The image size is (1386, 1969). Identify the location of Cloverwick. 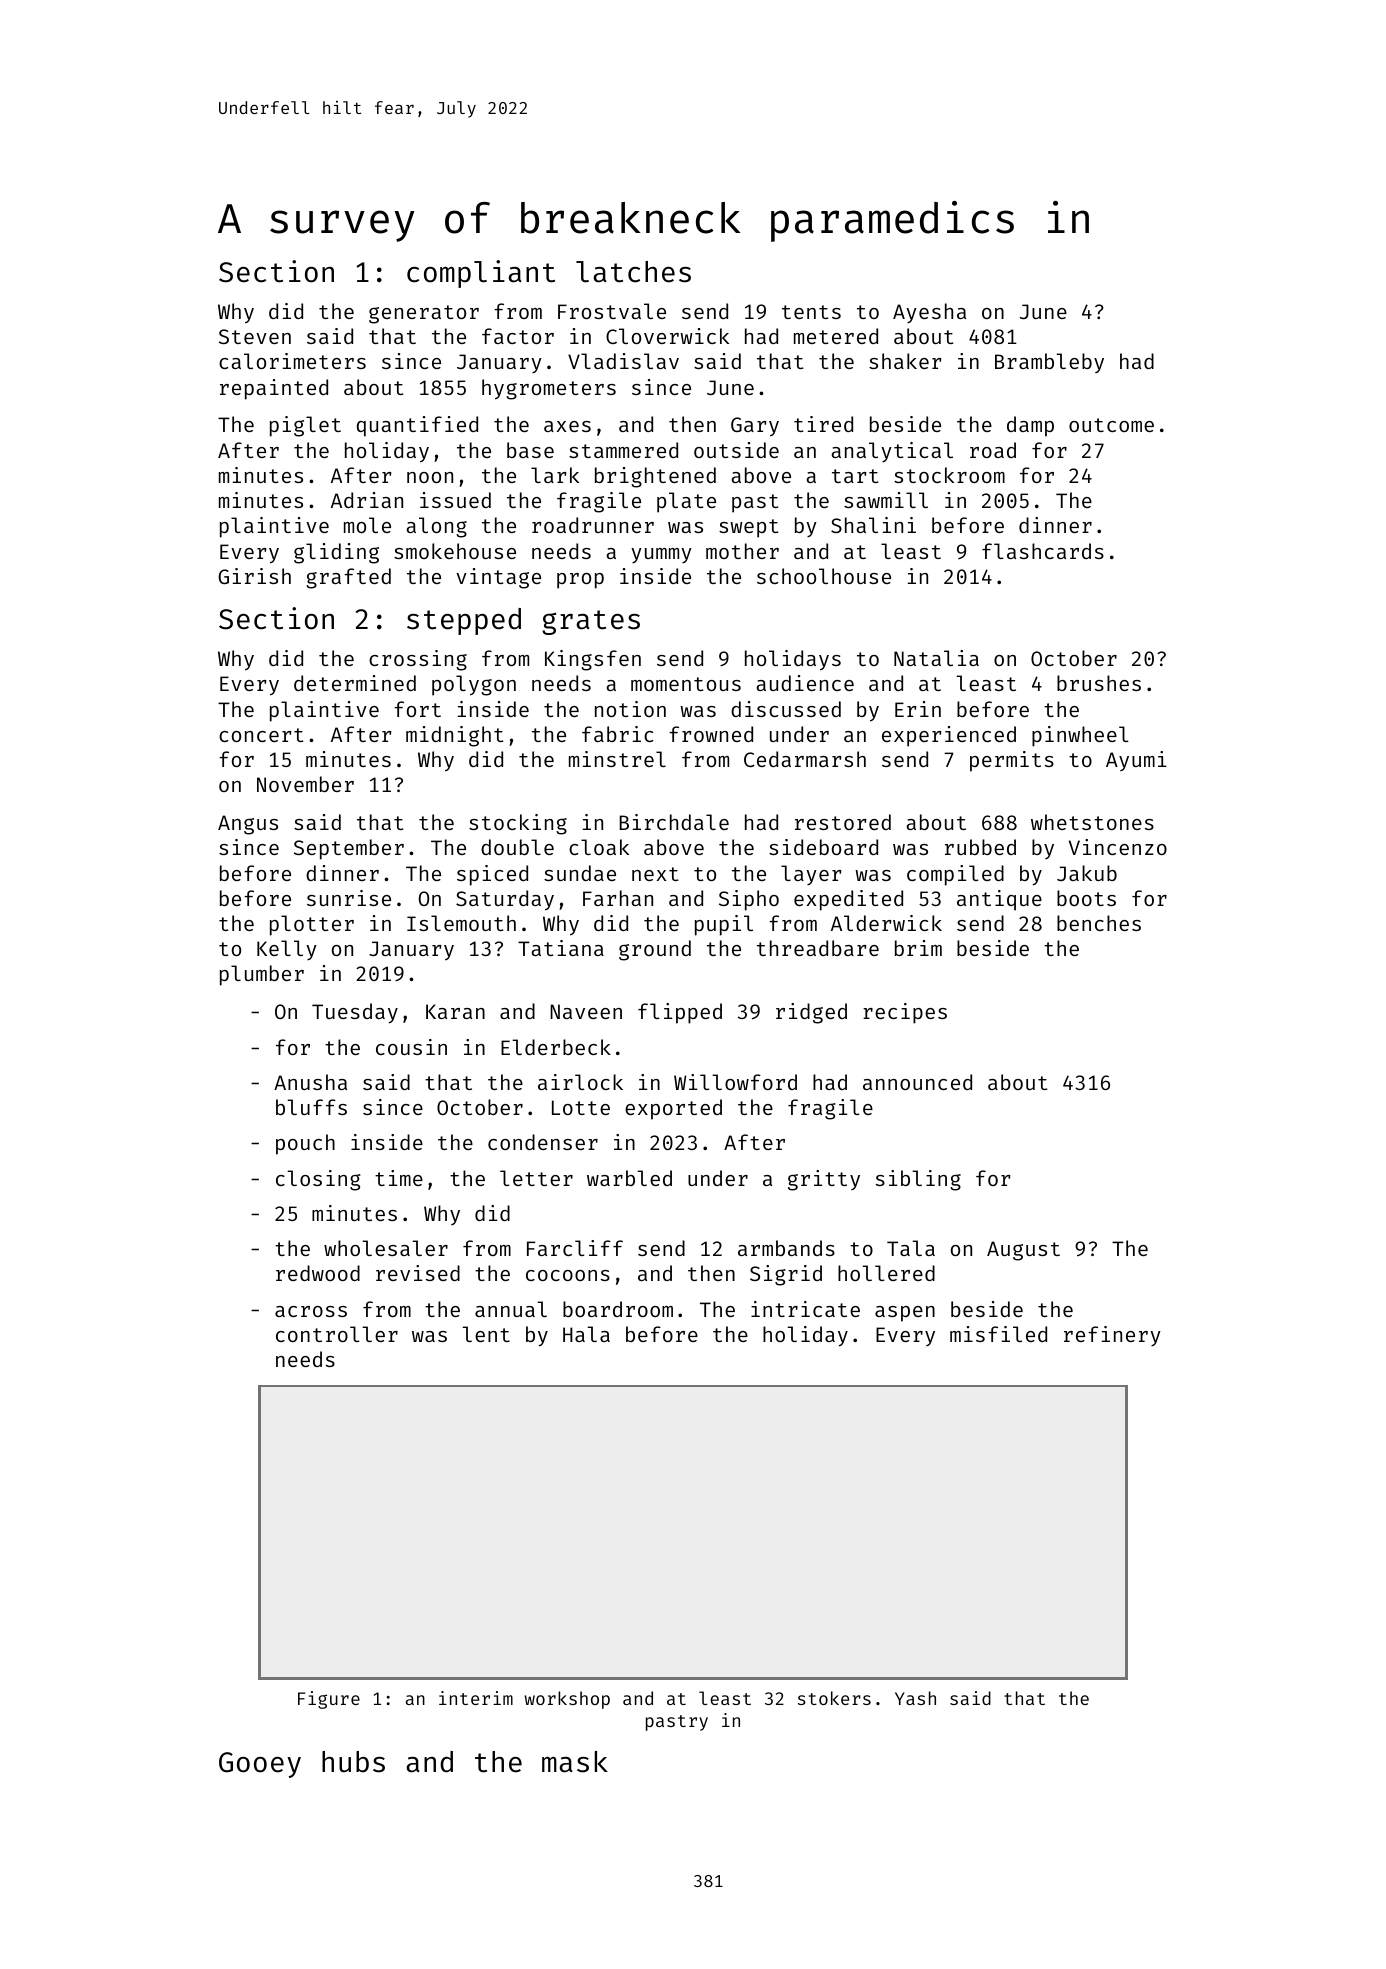
(667, 336).
